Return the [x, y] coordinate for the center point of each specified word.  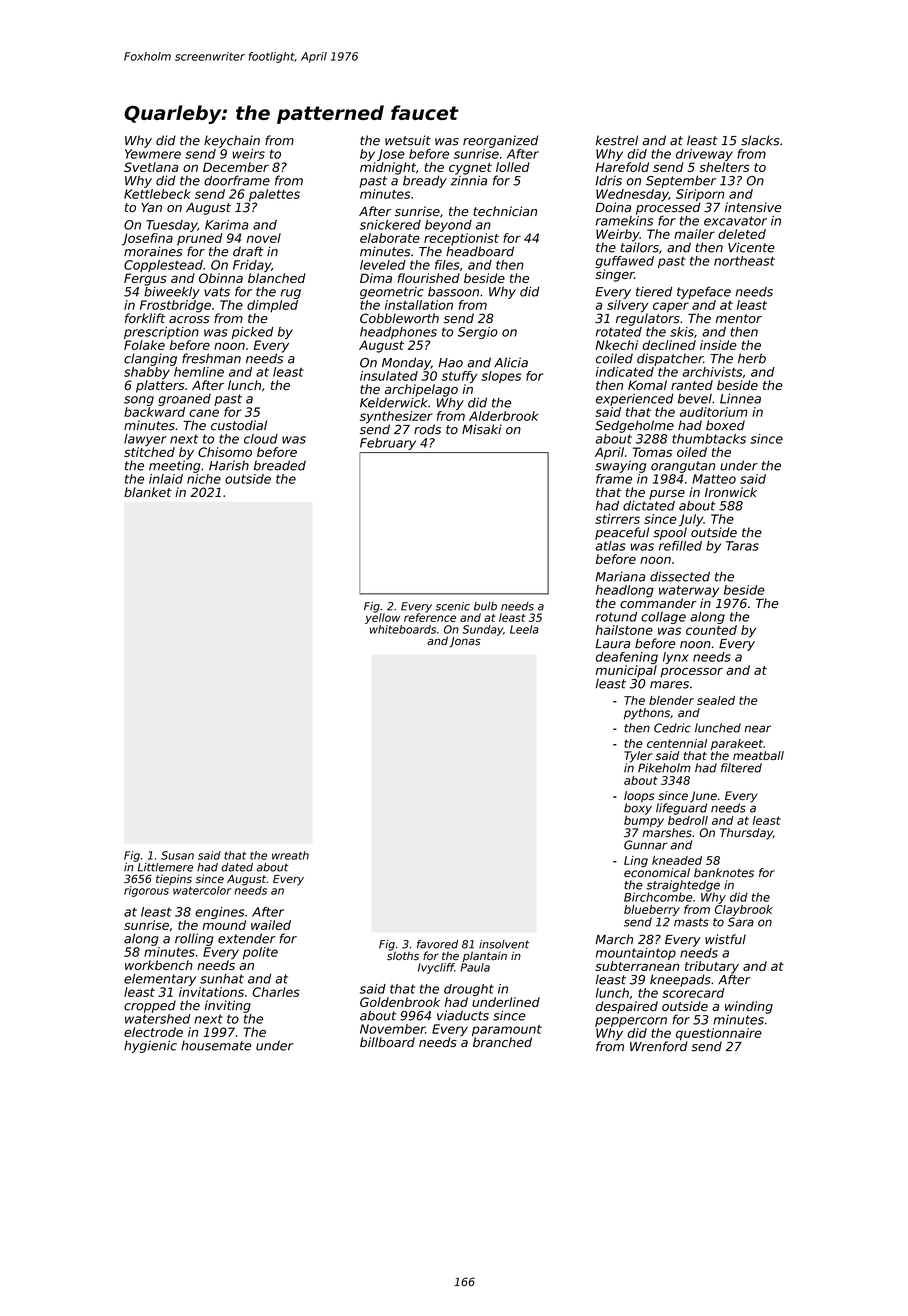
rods [427, 429]
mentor [739, 319]
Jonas [465, 642]
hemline [199, 372]
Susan [177, 855]
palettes [274, 195]
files [447, 265]
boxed [725, 425]
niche [204, 479]
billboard [387, 1042]
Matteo [714, 479]
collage [663, 618]
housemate [216, 1046]
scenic [453, 606]
